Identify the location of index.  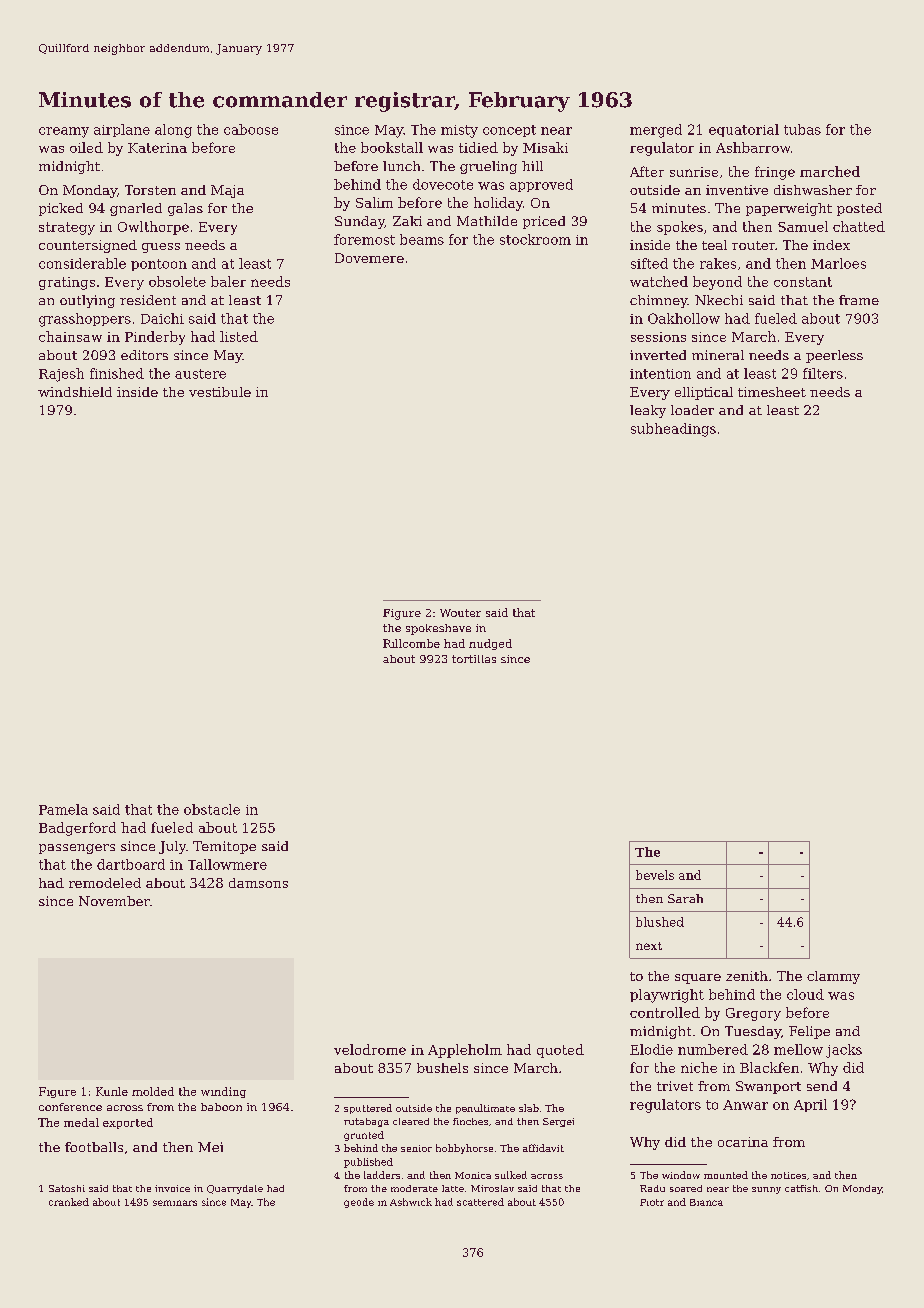
(831, 245).
